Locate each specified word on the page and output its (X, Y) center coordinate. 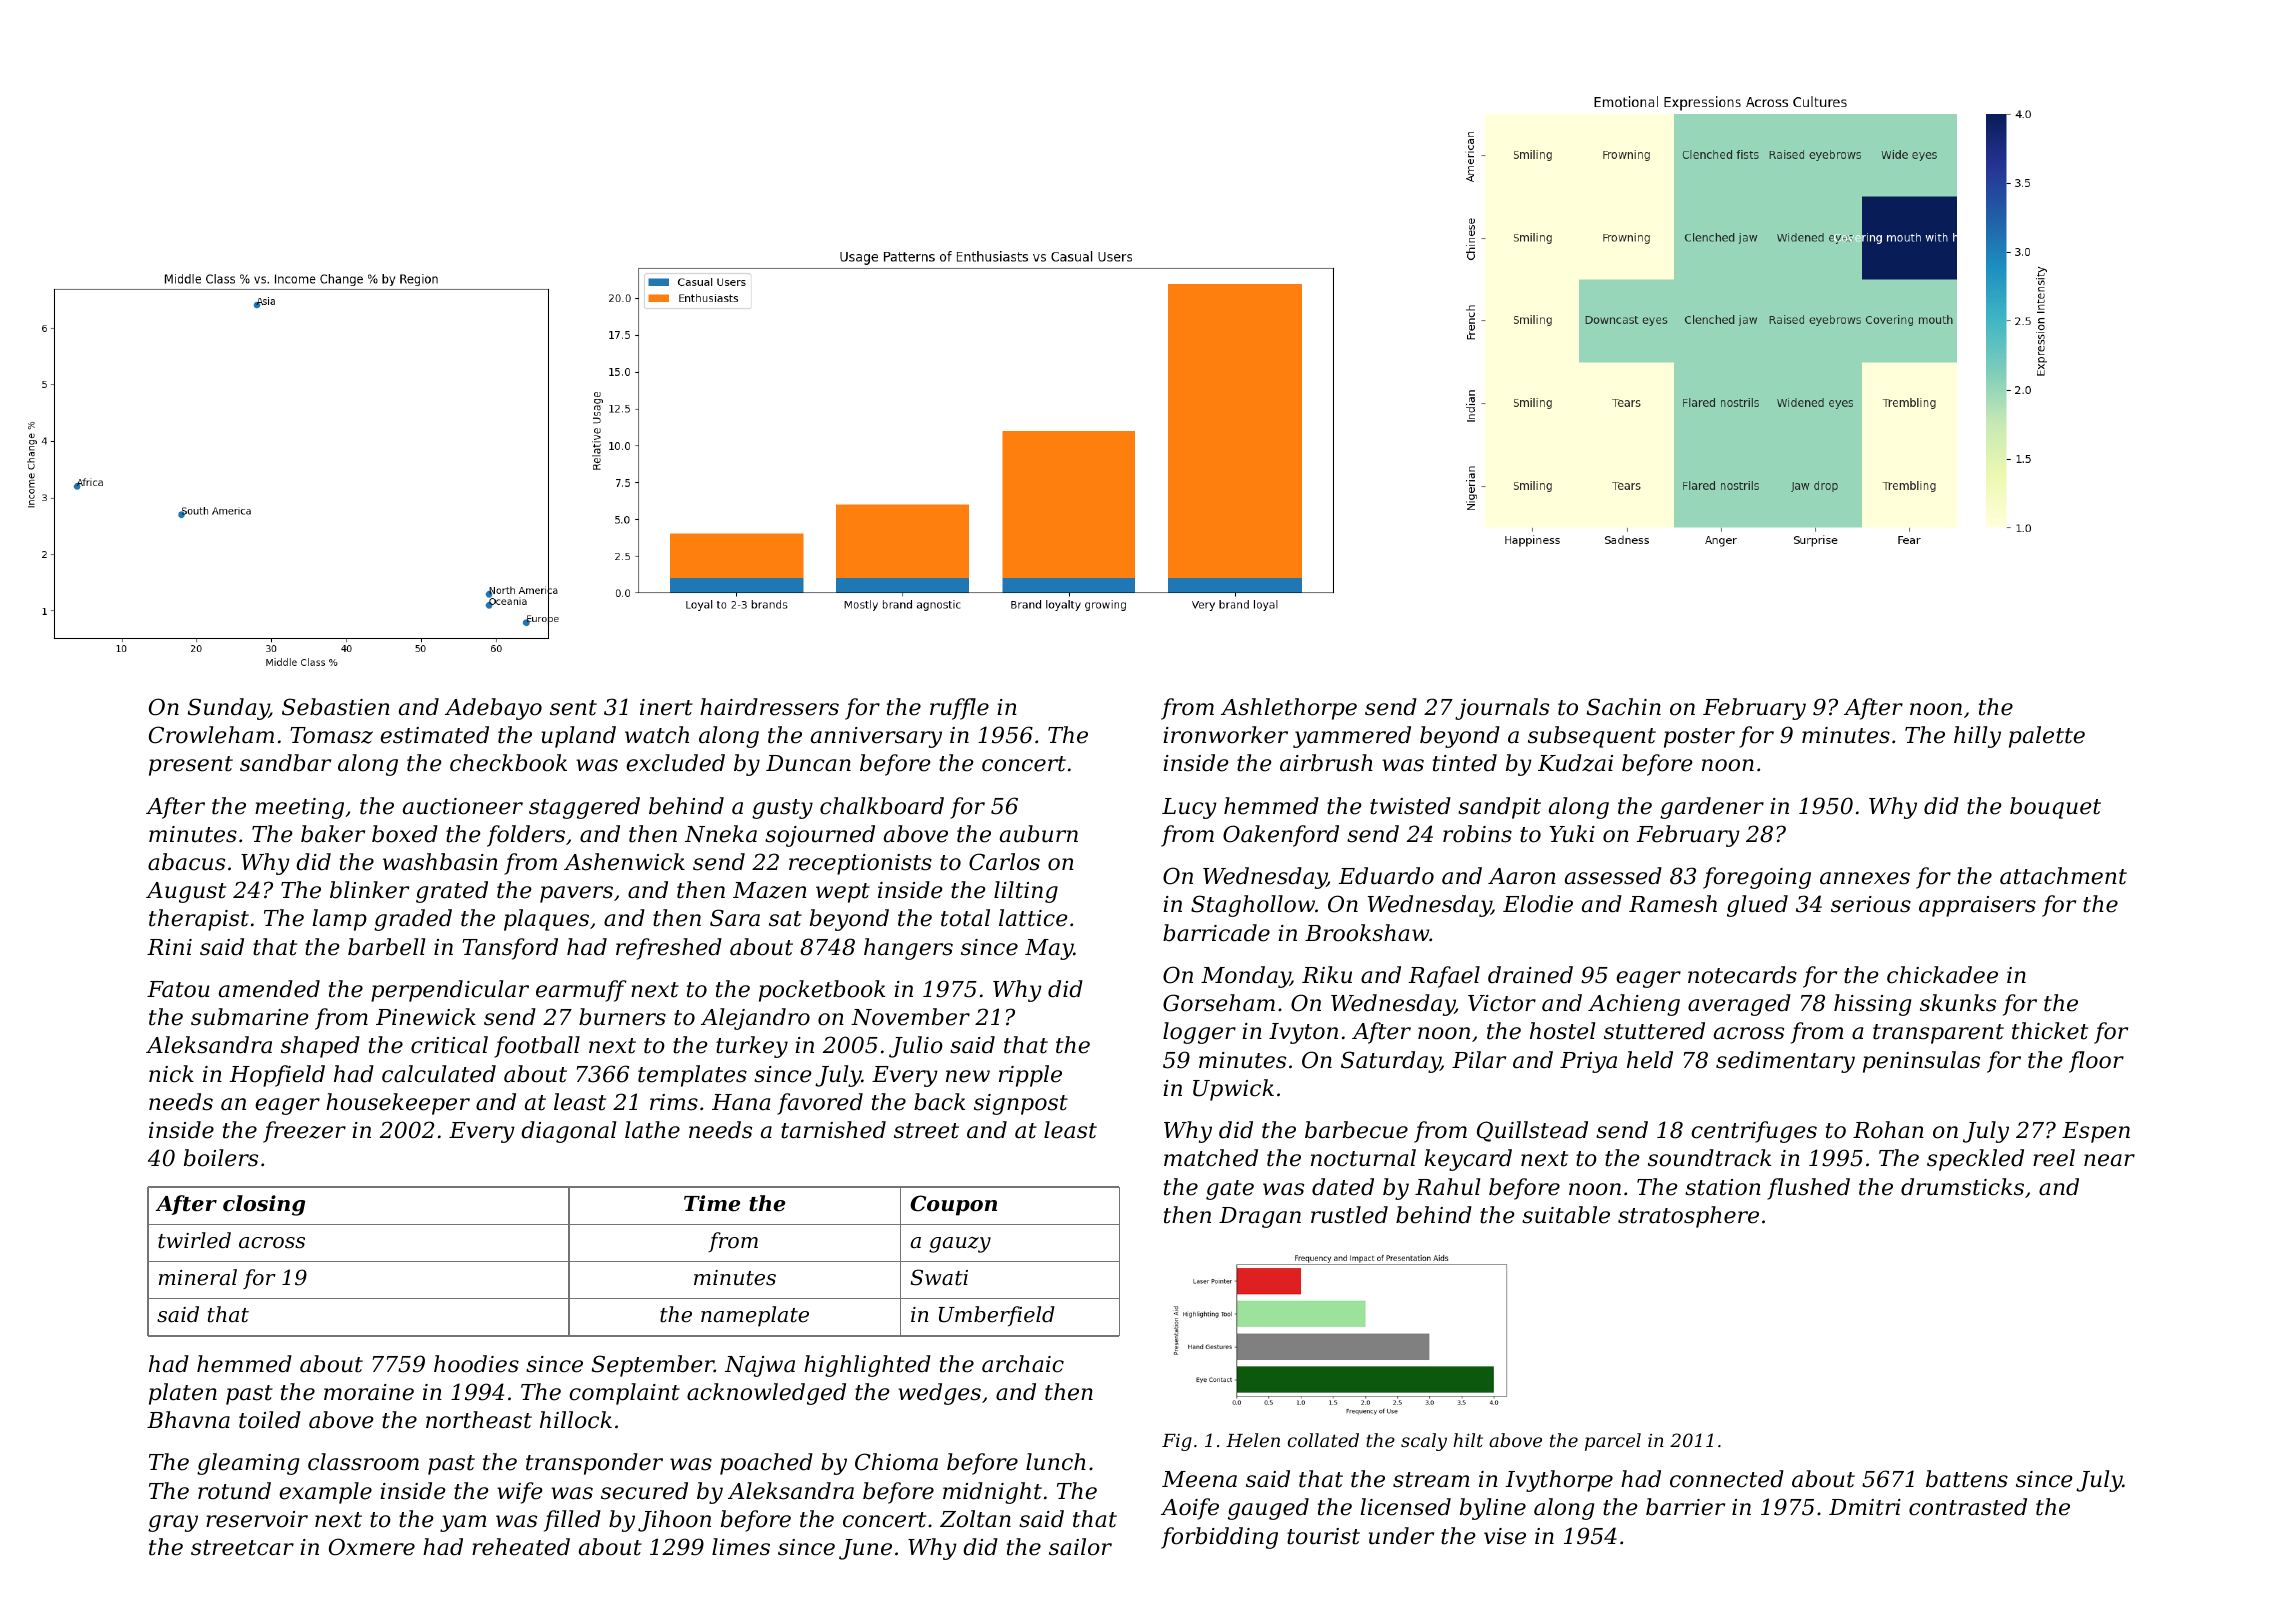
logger (1199, 1033)
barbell (386, 947)
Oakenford (1281, 836)
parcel (1613, 1442)
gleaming (248, 1464)
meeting (299, 808)
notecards (1742, 975)
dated (1343, 1187)
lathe (652, 1130)
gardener (1712, 808)
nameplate (755, 1316)
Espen (2096, 1132)
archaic (1023, 1364)
